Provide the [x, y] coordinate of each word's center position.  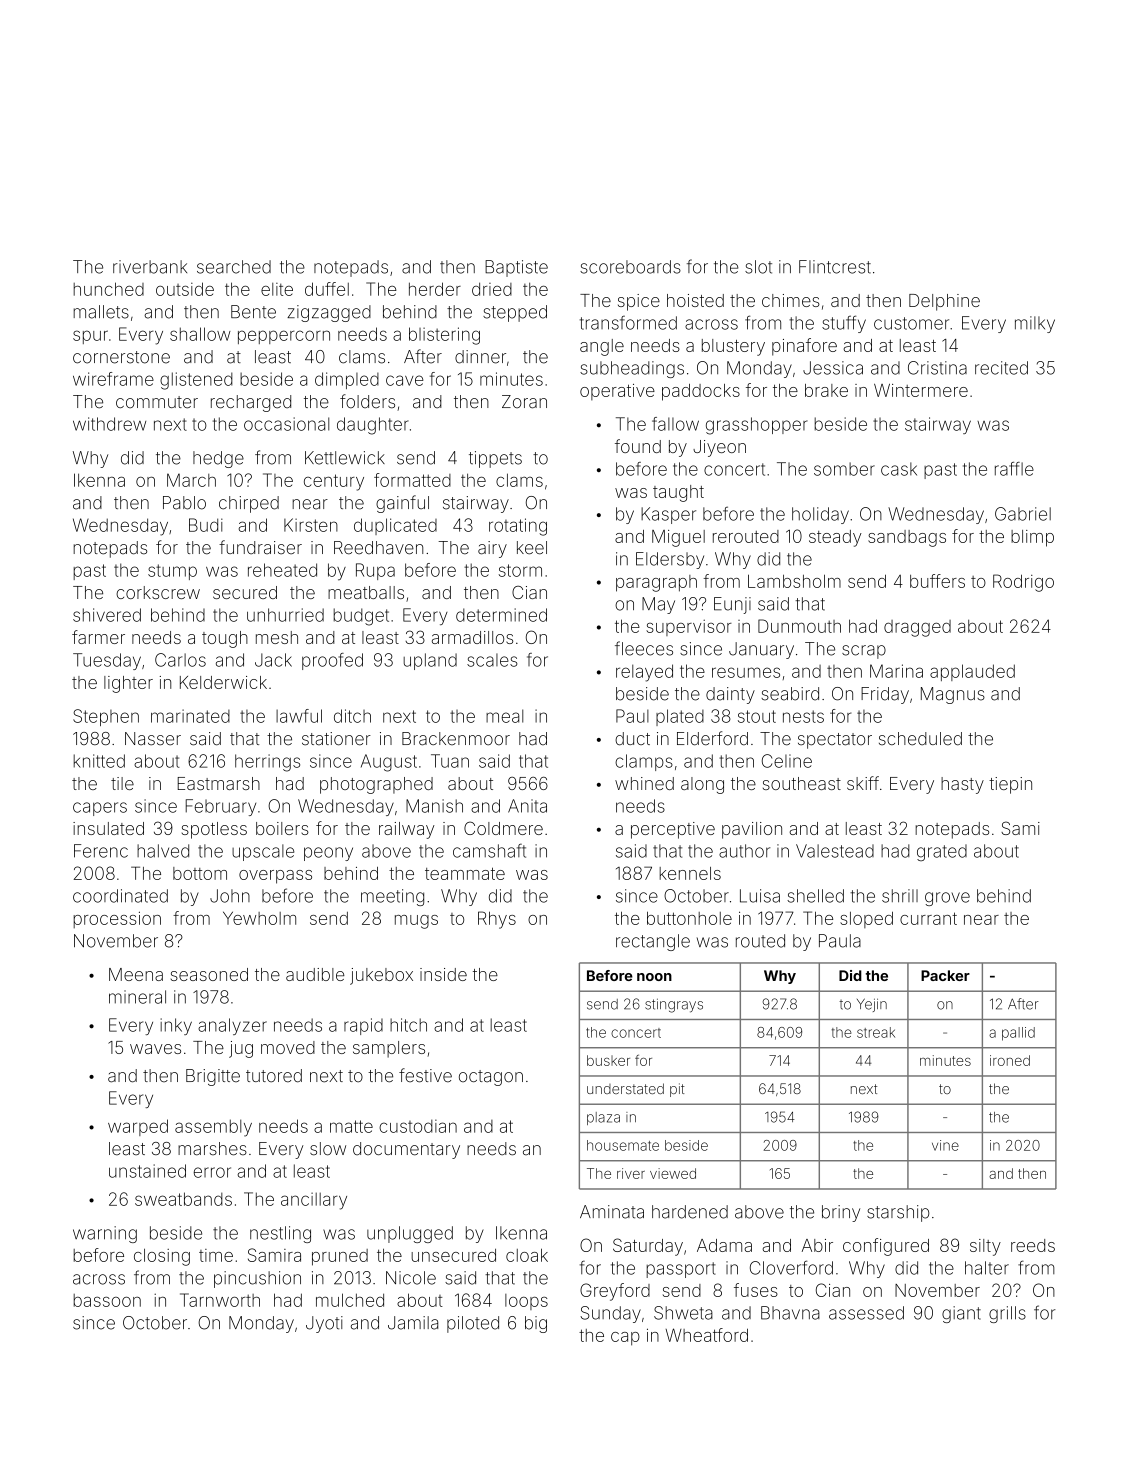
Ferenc [101, 851]
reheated [282, 570]
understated [625, 1088]
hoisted [695, 300]
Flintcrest [835, 267]
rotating [518, 527]
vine [945, 1145]
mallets [101, 312]
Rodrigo [1023, 583]
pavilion [752, 830]
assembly [213, 1128]
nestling [280, 1234]
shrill [900, 896]
